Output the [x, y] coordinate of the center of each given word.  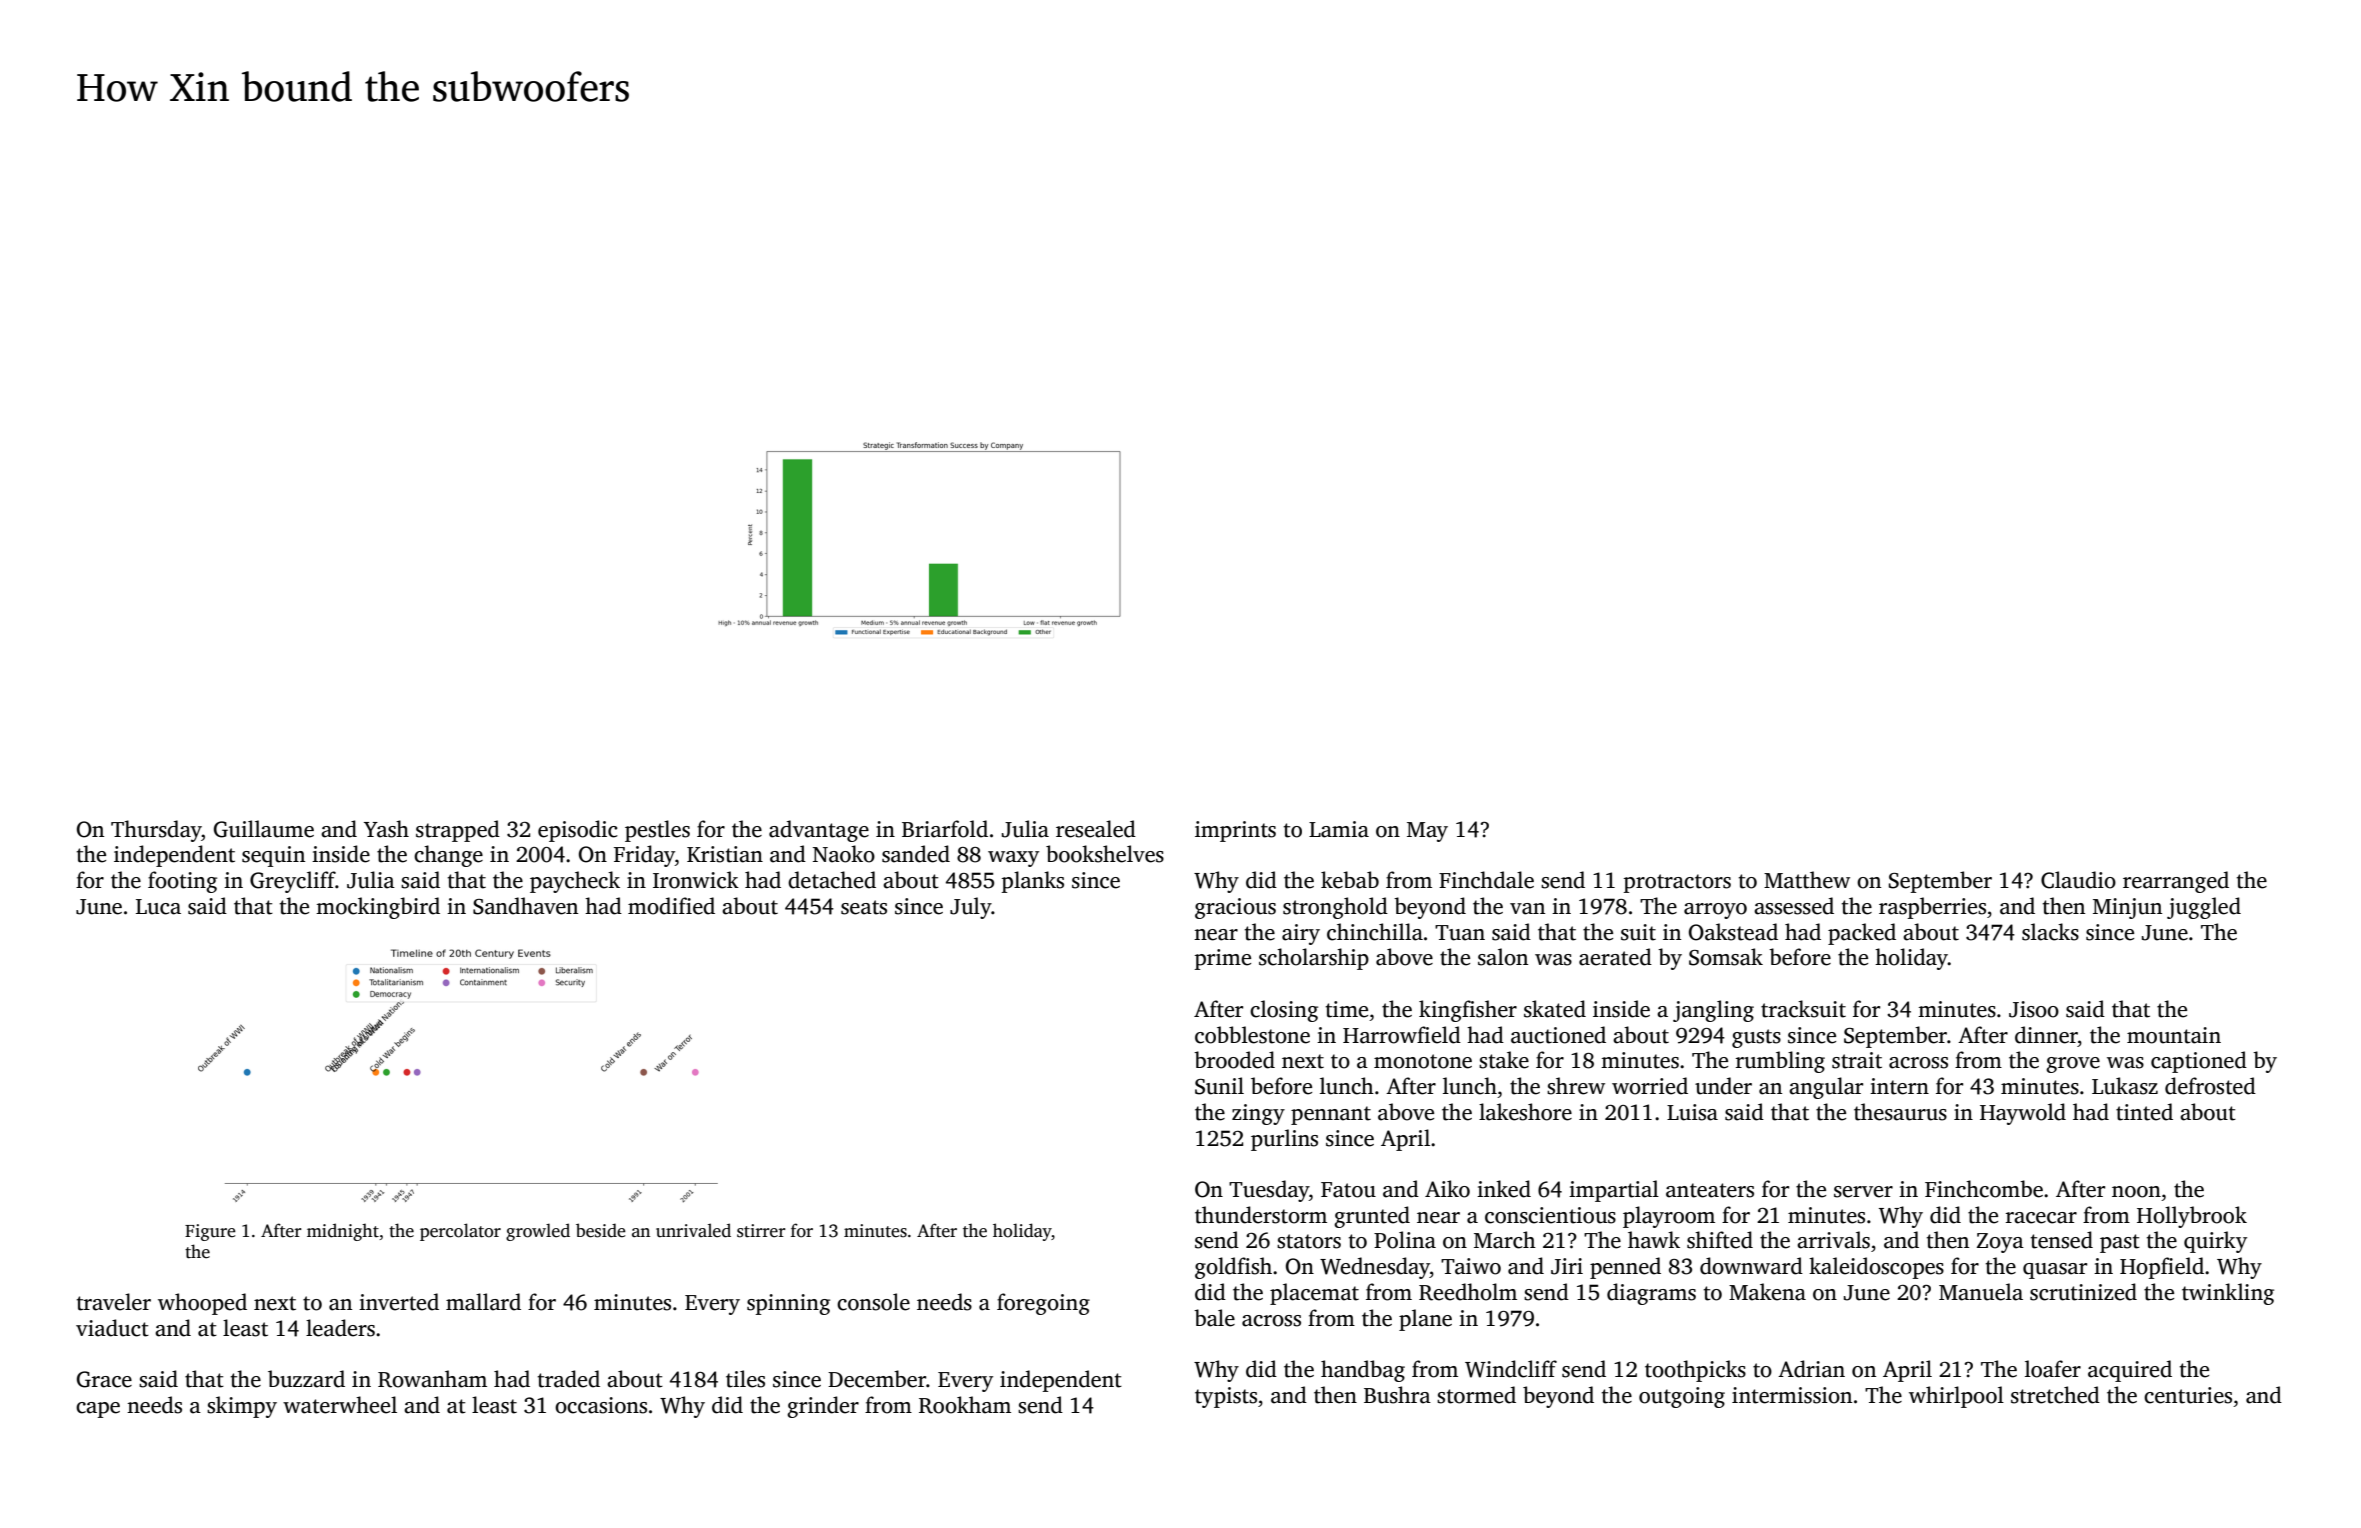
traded [568, 1379]
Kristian [725, 854]
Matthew [1807, 880]
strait [1857, 1060]
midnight [343, 1232]
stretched [2055, 1395]
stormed [1476, 1395]
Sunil [1219, 1086]
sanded [916, 854]
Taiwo [1471, 1266]
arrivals [1833, 1240]
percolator [460, 1232]
